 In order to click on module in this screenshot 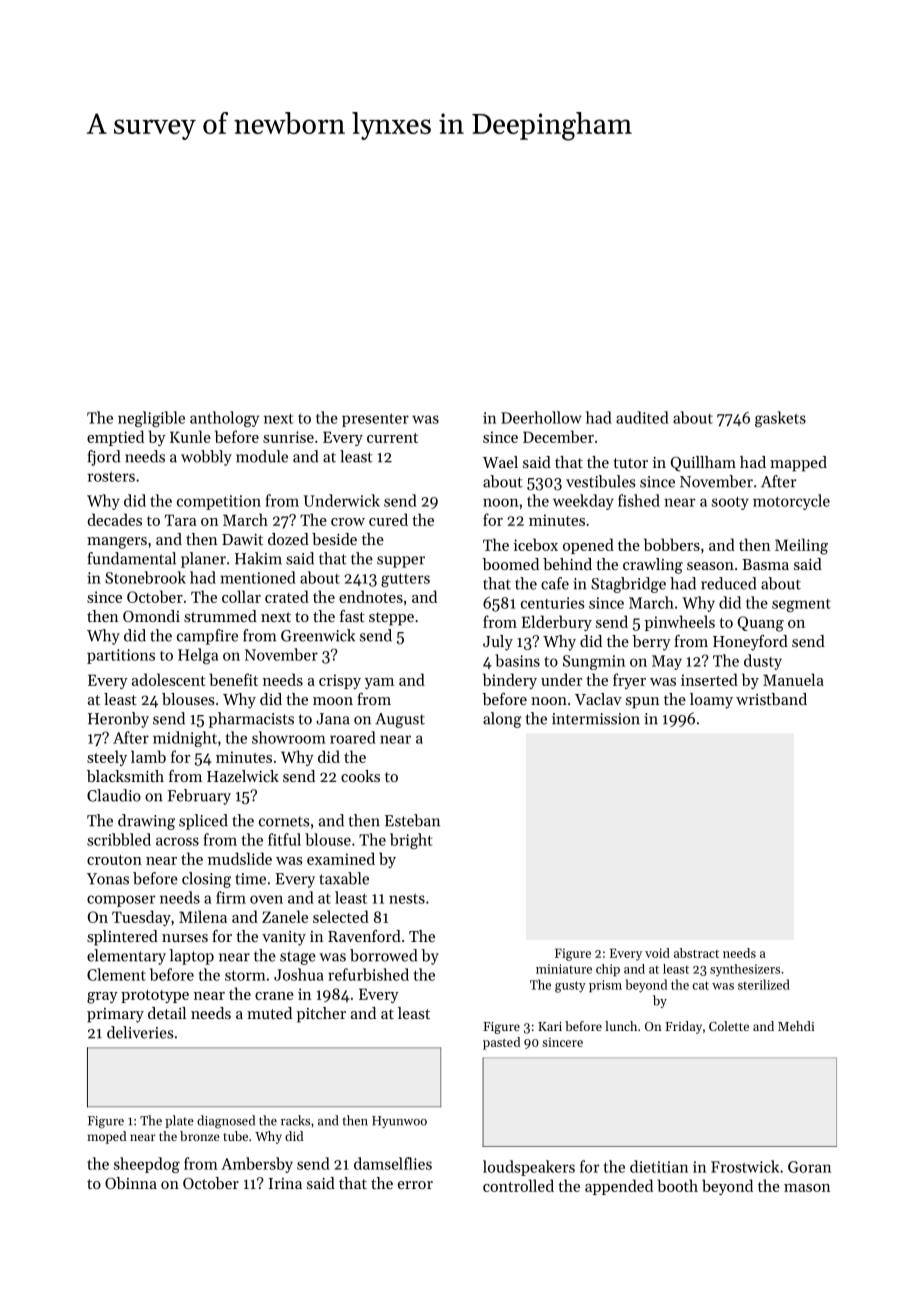, I will do `click(262, 456)`.
